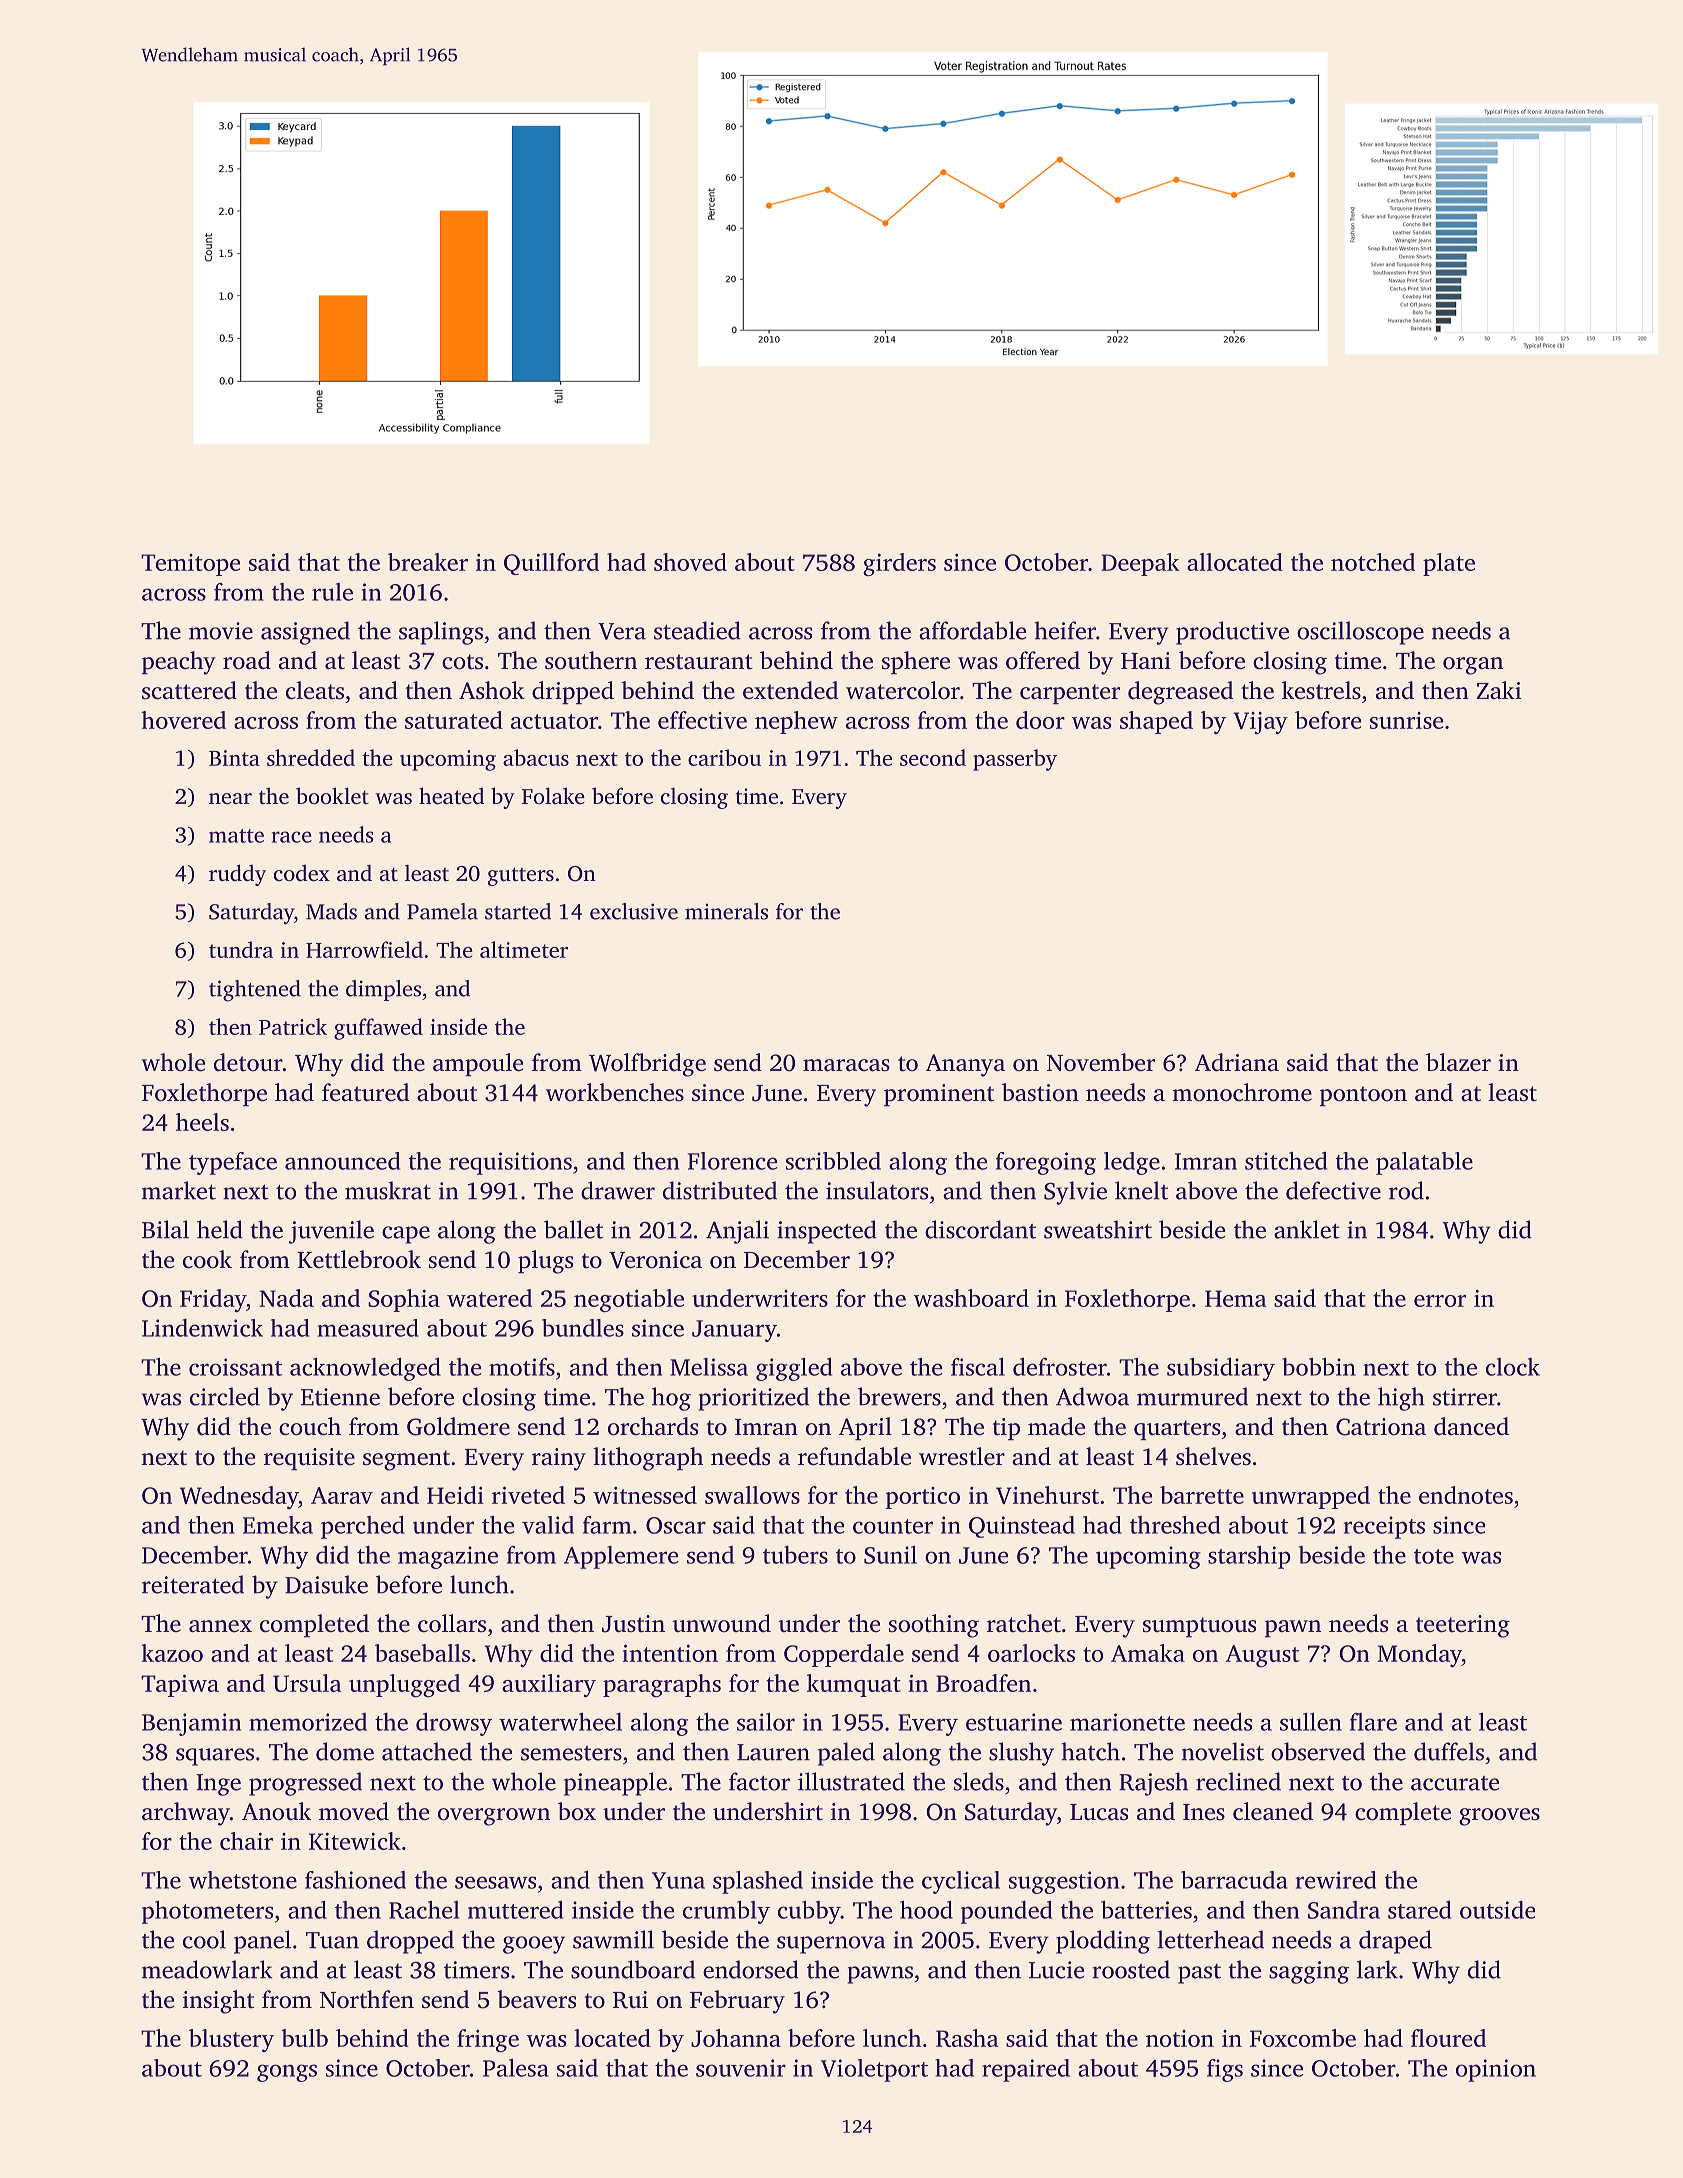 This screenshot has width=1683, height=2178. What do you see at coordinates (189, 690) in the screenshot?
I see `scattered` at bounding box center [189, 690].
